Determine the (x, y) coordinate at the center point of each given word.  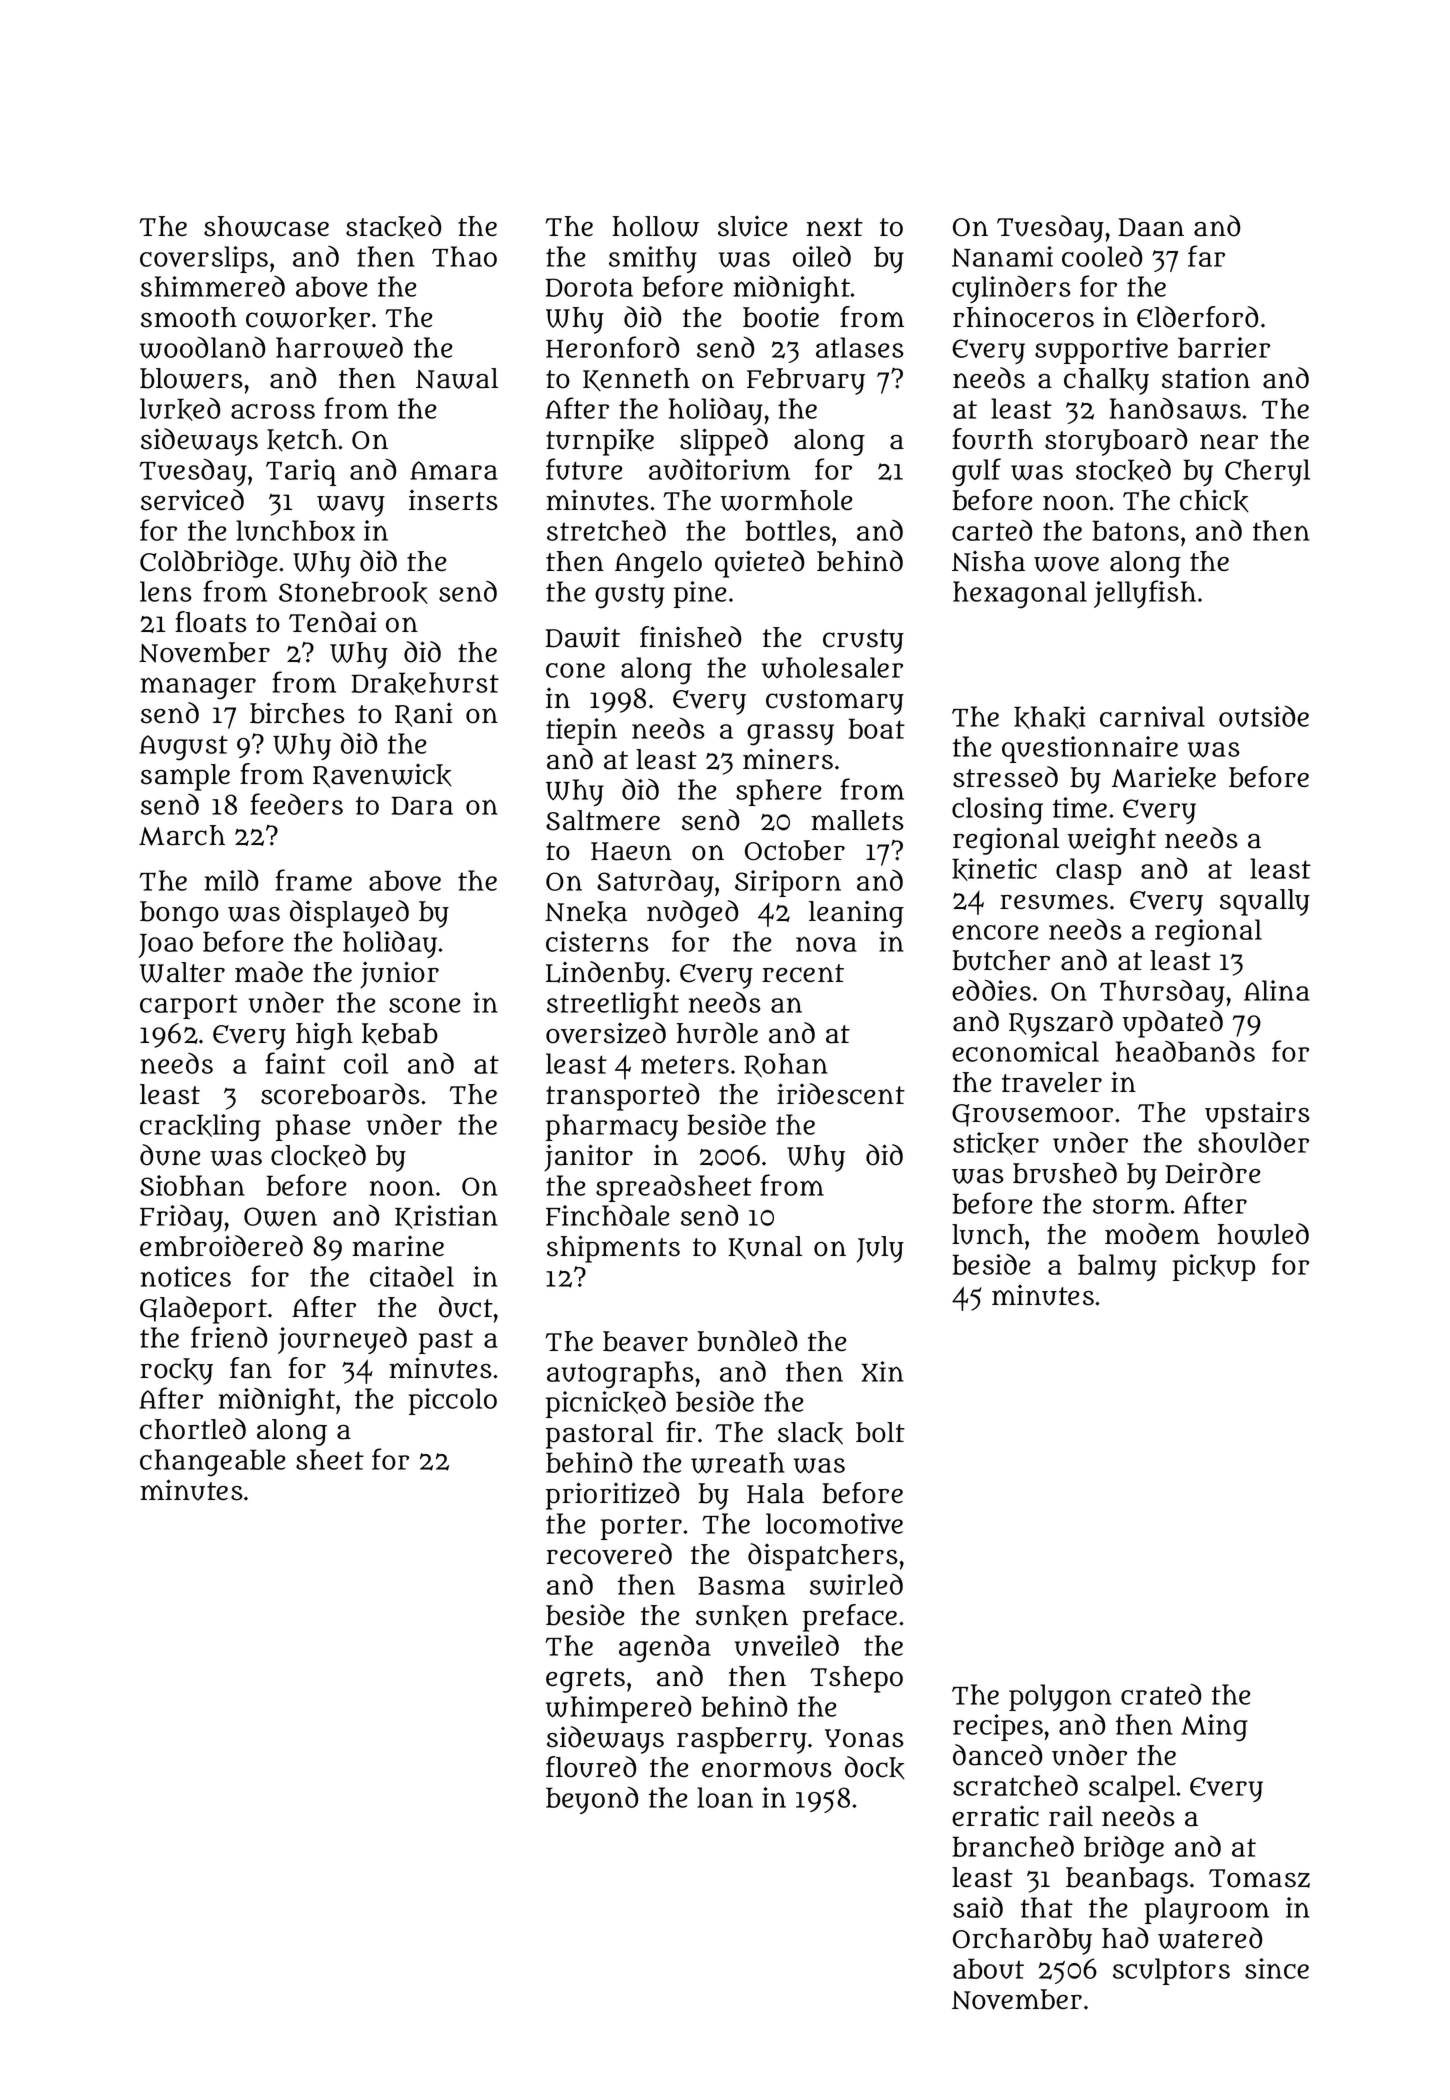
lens (166, 591)
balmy (1117, 1267)
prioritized (612, 1496)
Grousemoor (1032, 1115)
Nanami (1002, 256)
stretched (606, 530)
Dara (422, 805)
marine (398, 1246)
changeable (212, 1463)
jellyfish (1145, 594)
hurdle (717, 1033)
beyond (592, 1800)
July (880, 1249)
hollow (656, 226)
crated (1161, 1694)
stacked (393, 227)
